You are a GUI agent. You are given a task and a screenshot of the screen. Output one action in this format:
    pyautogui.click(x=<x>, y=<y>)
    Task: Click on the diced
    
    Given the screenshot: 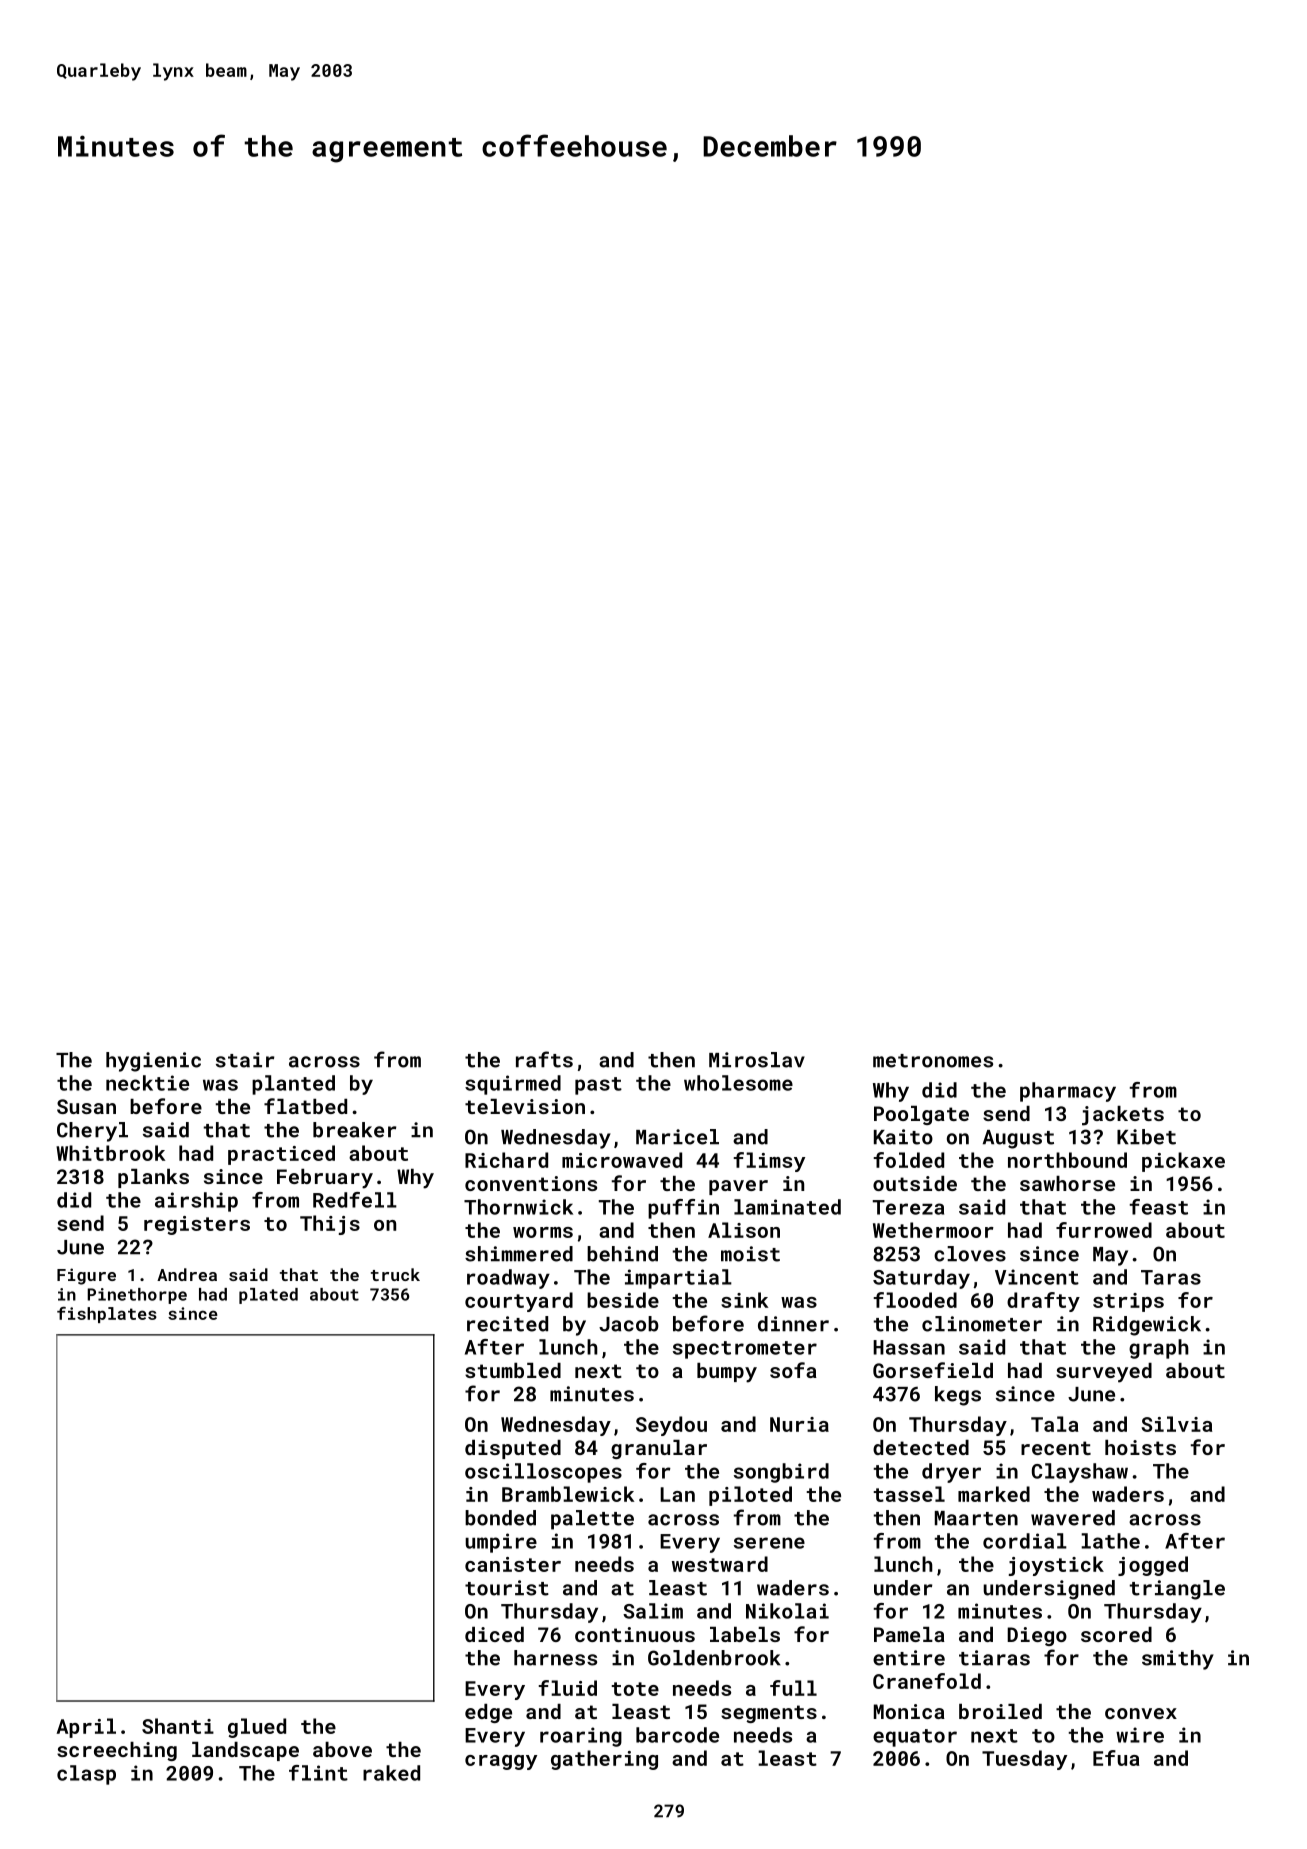 What is the action you would take?
    pyautogui.click(x=494, y=1634)
